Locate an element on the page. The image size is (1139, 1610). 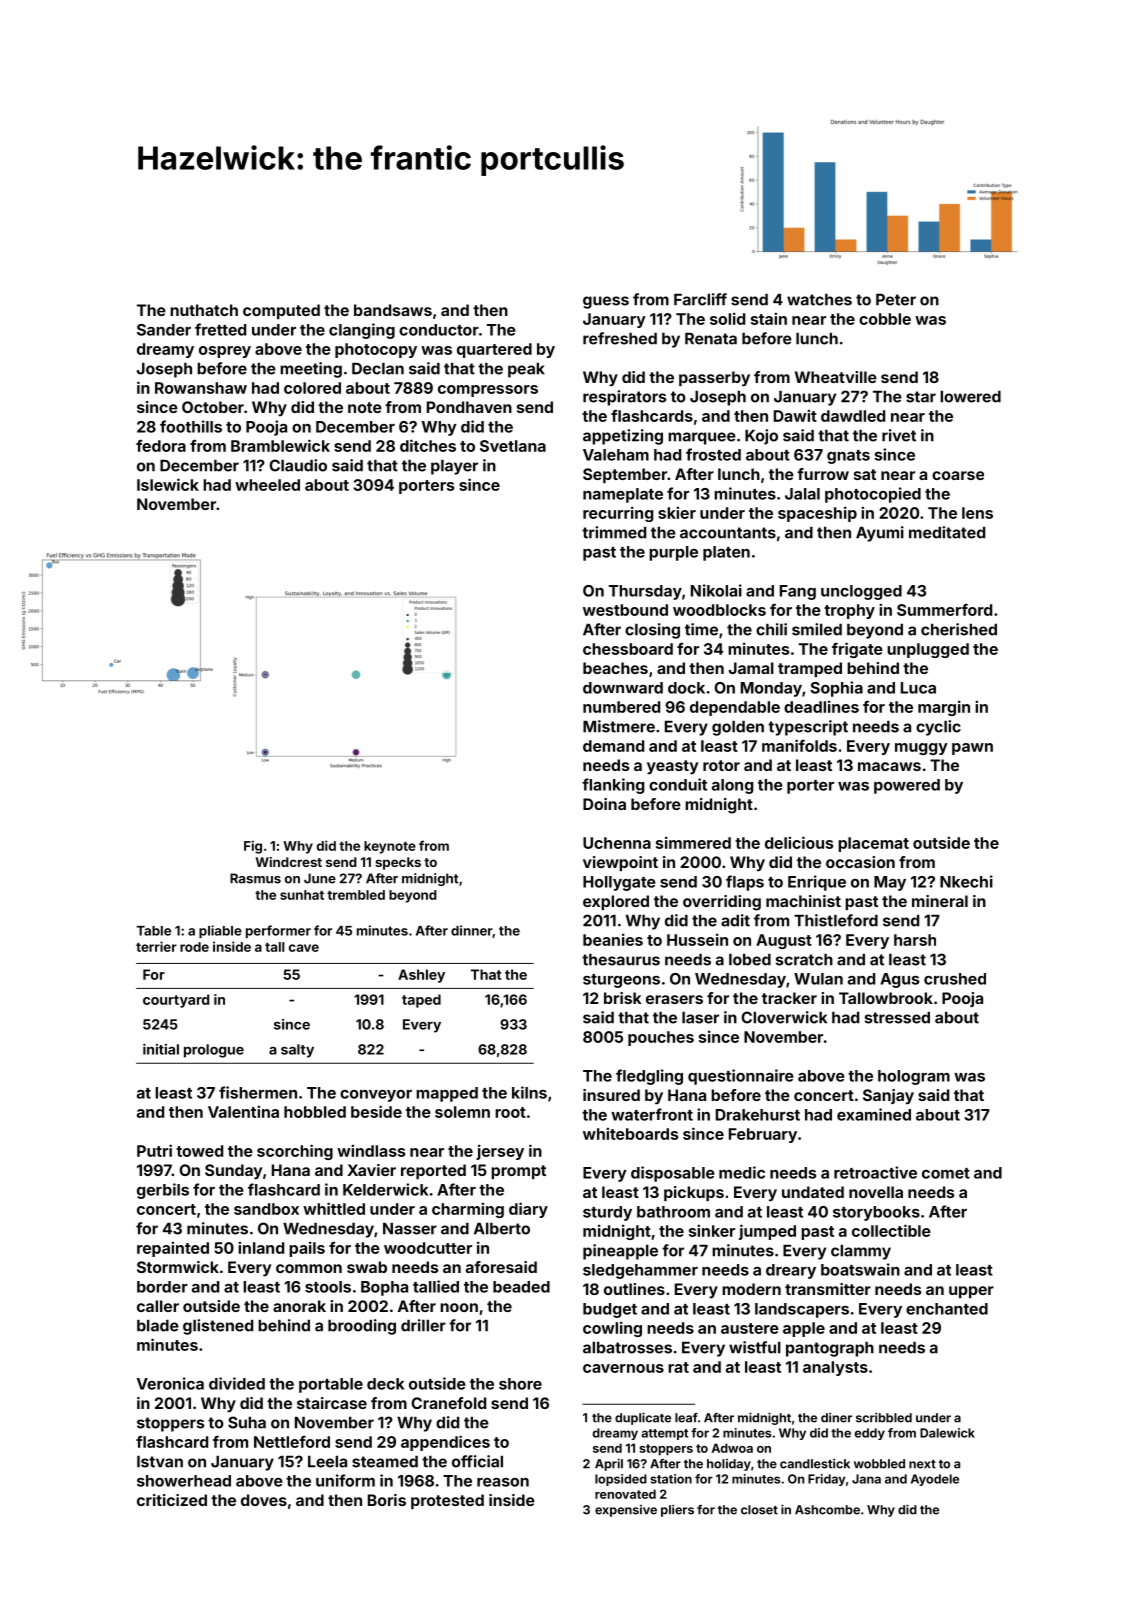
lens is located at coordinates (977, 513).
